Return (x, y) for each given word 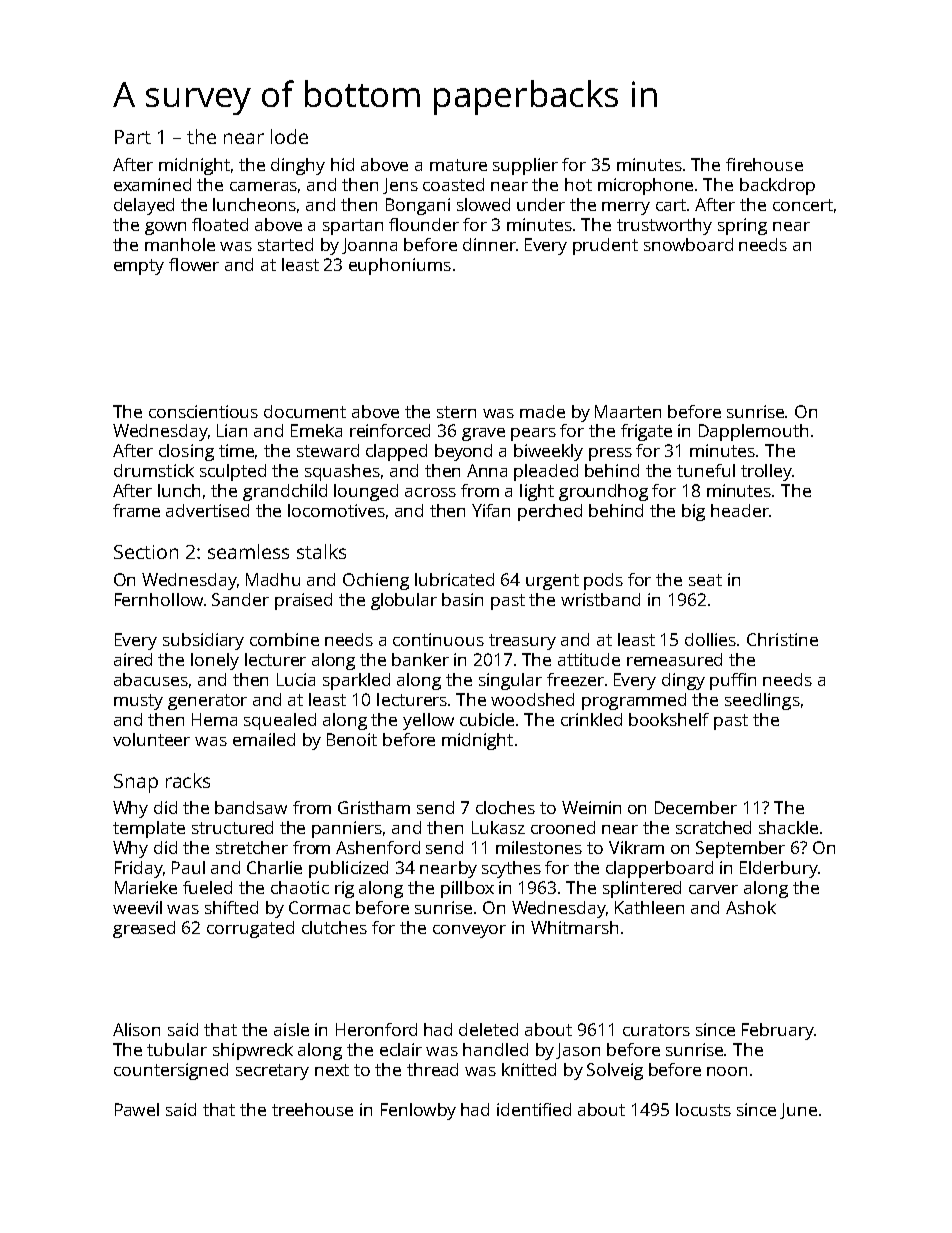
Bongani (418, 206)
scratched (713, 827)
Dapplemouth (753, 432)
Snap (136, 783)
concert (803, 205)
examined (152, 184)
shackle (788, 827)
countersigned (171, 1071)
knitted (529, 1069)
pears (533, 434)
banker (420, 659)
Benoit (352, 739)
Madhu (273, 579)
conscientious (203, 411)
